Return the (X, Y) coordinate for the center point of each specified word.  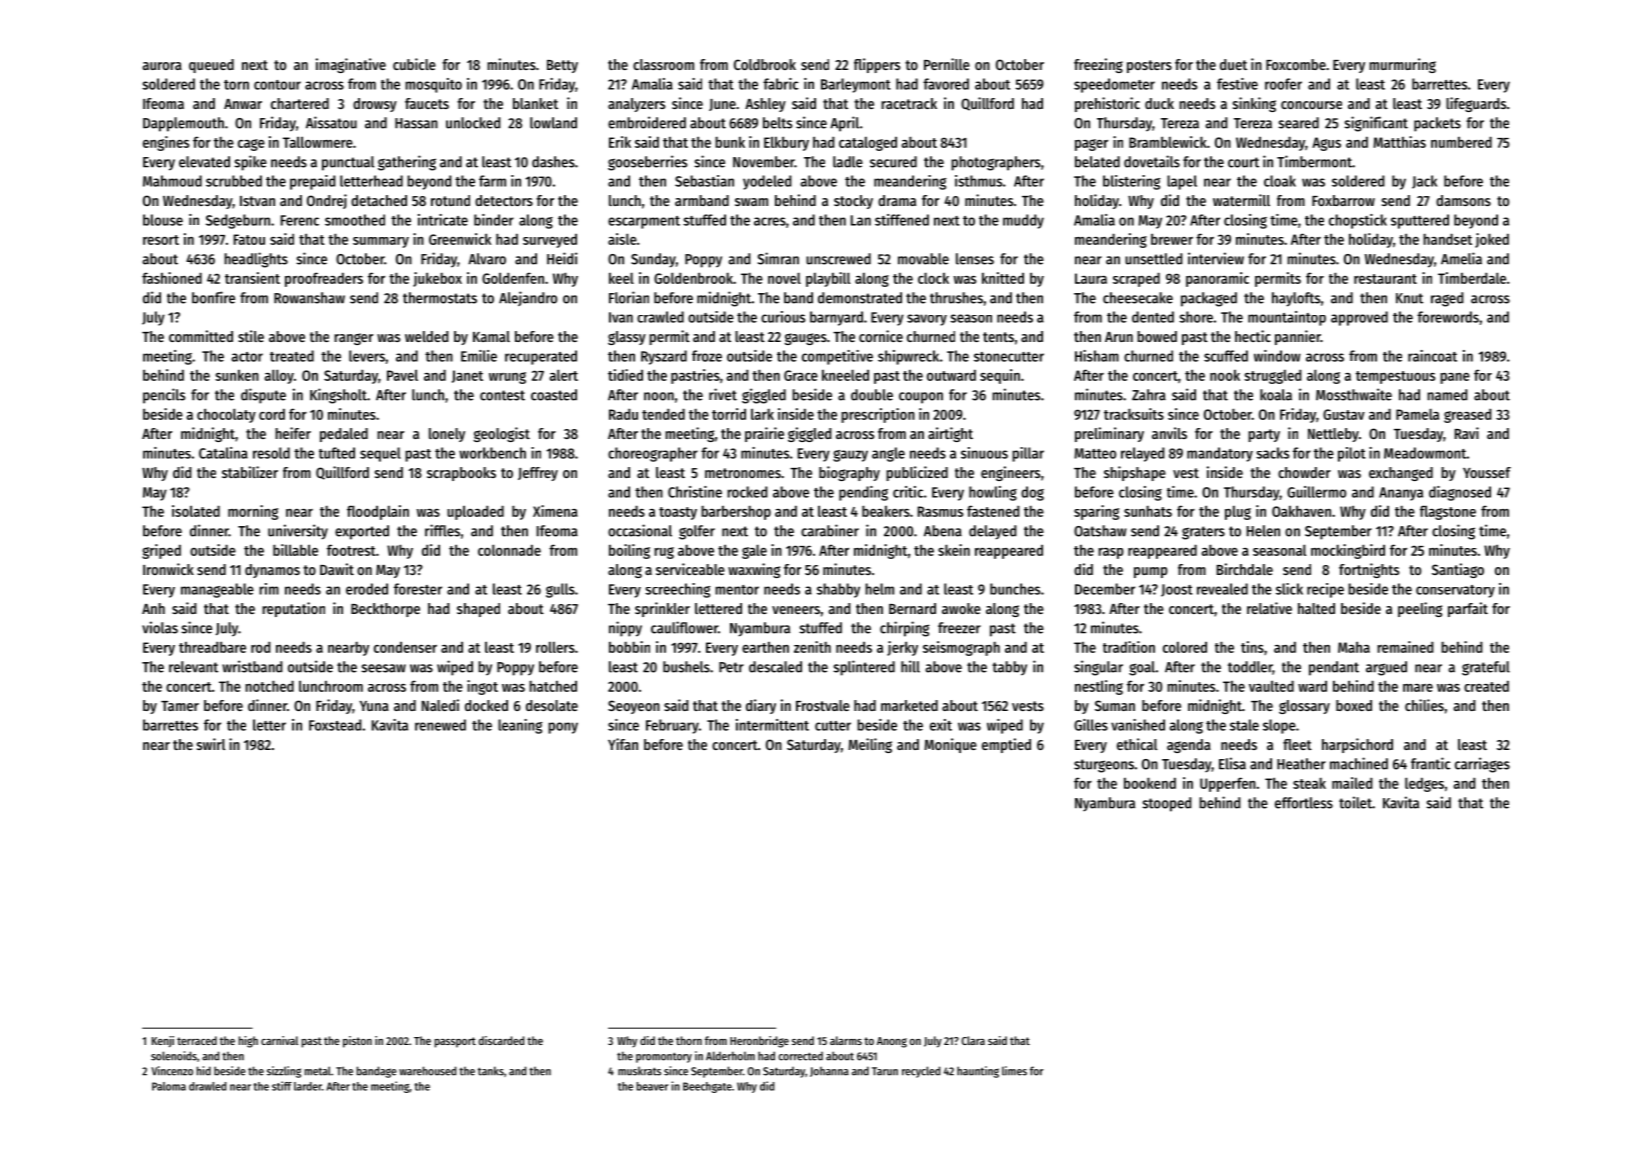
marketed (909, 705)
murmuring (1402, 65)
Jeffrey (538, 474)
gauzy (850, 456)
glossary (1304, 707)
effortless (1304, 803)
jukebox (437, 279)
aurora (162, 66)
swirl (211, 744)
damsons (1463, 200)
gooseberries (647, 163)
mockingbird (1348, 551)
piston (357, 1042)
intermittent (772, 725)
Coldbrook (765, 64)
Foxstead (335, 725)
